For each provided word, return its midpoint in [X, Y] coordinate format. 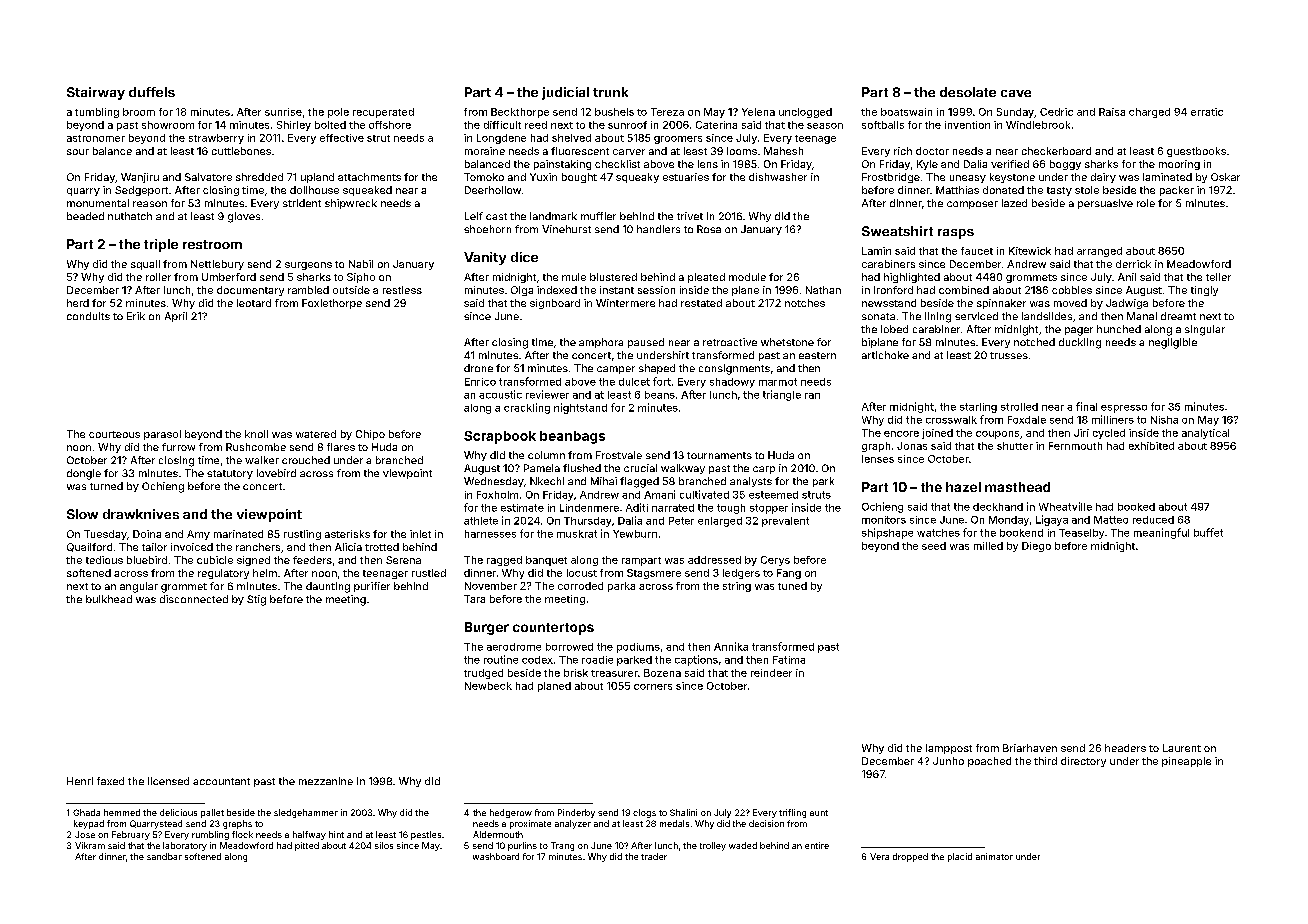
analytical [1205, 434]
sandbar [164, 856]
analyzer [573, 824]
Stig [256, 600]
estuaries [686, 177]
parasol [162, 435]
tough [731, 509]
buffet [1208, 532]
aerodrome [514, 647]
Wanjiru [140, 178]
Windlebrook [1038, 125]
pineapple [1186, 762]
